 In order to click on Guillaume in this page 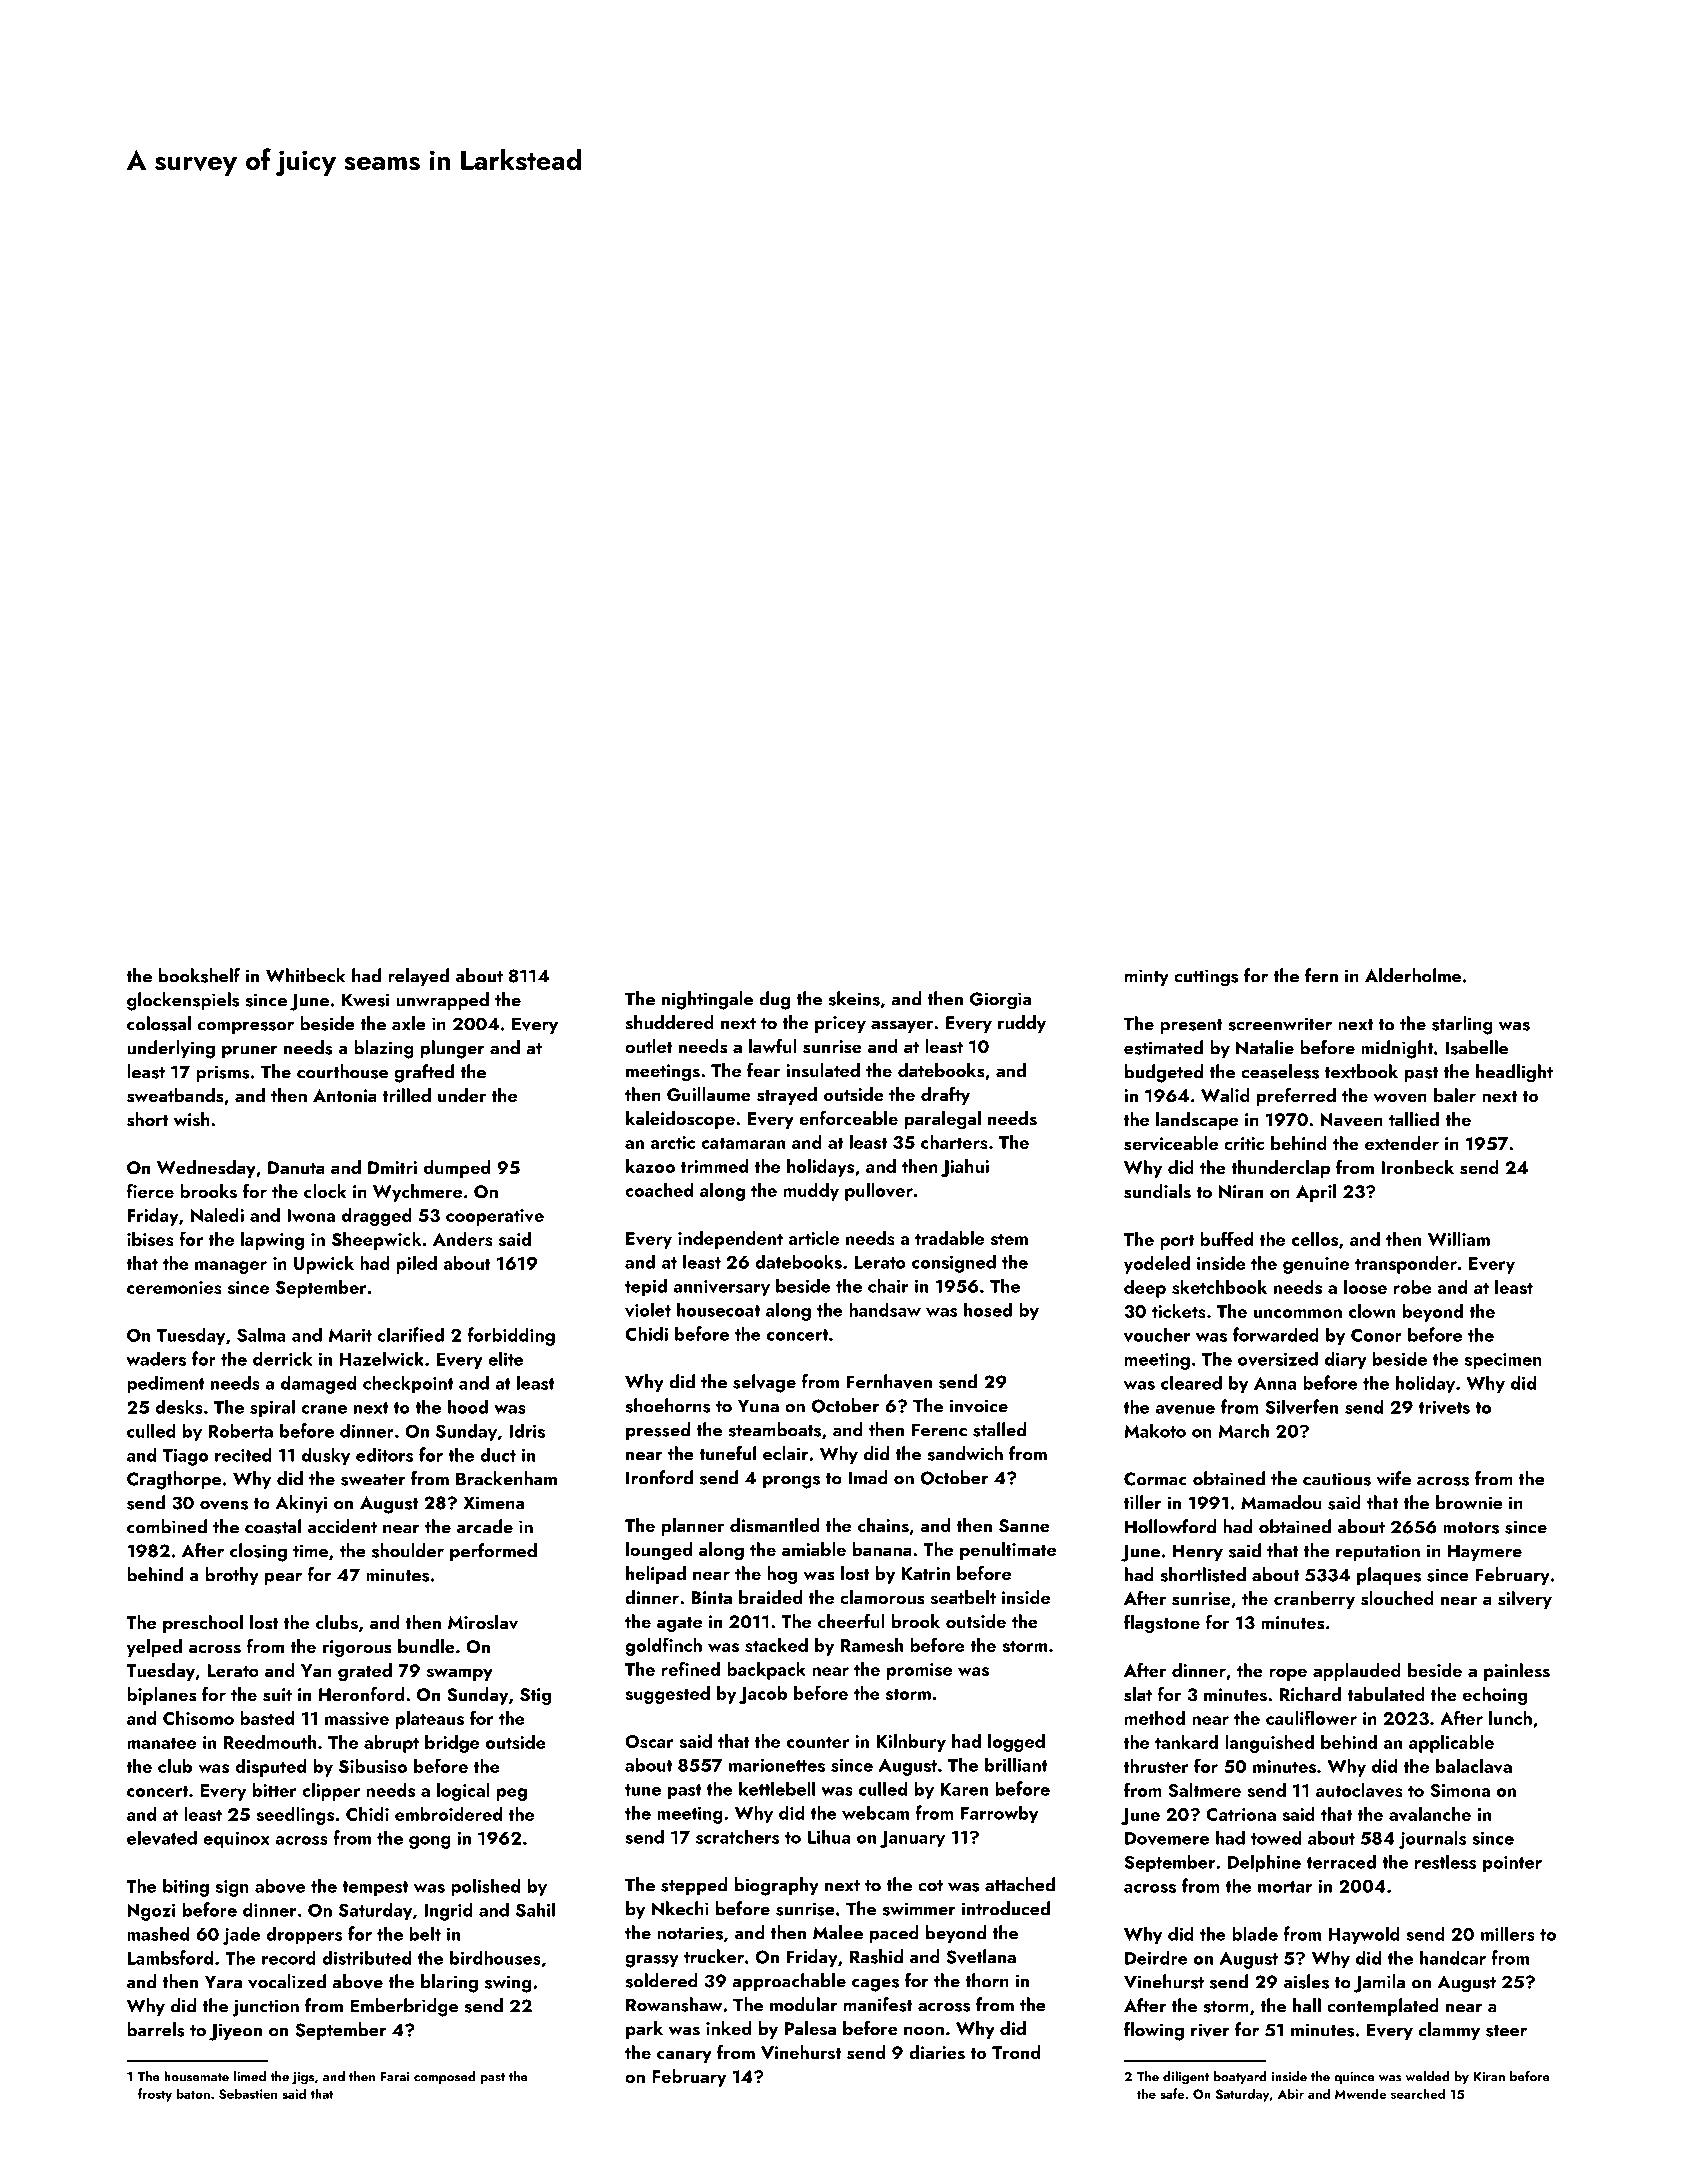, I will do `click(709, 1094)`.
